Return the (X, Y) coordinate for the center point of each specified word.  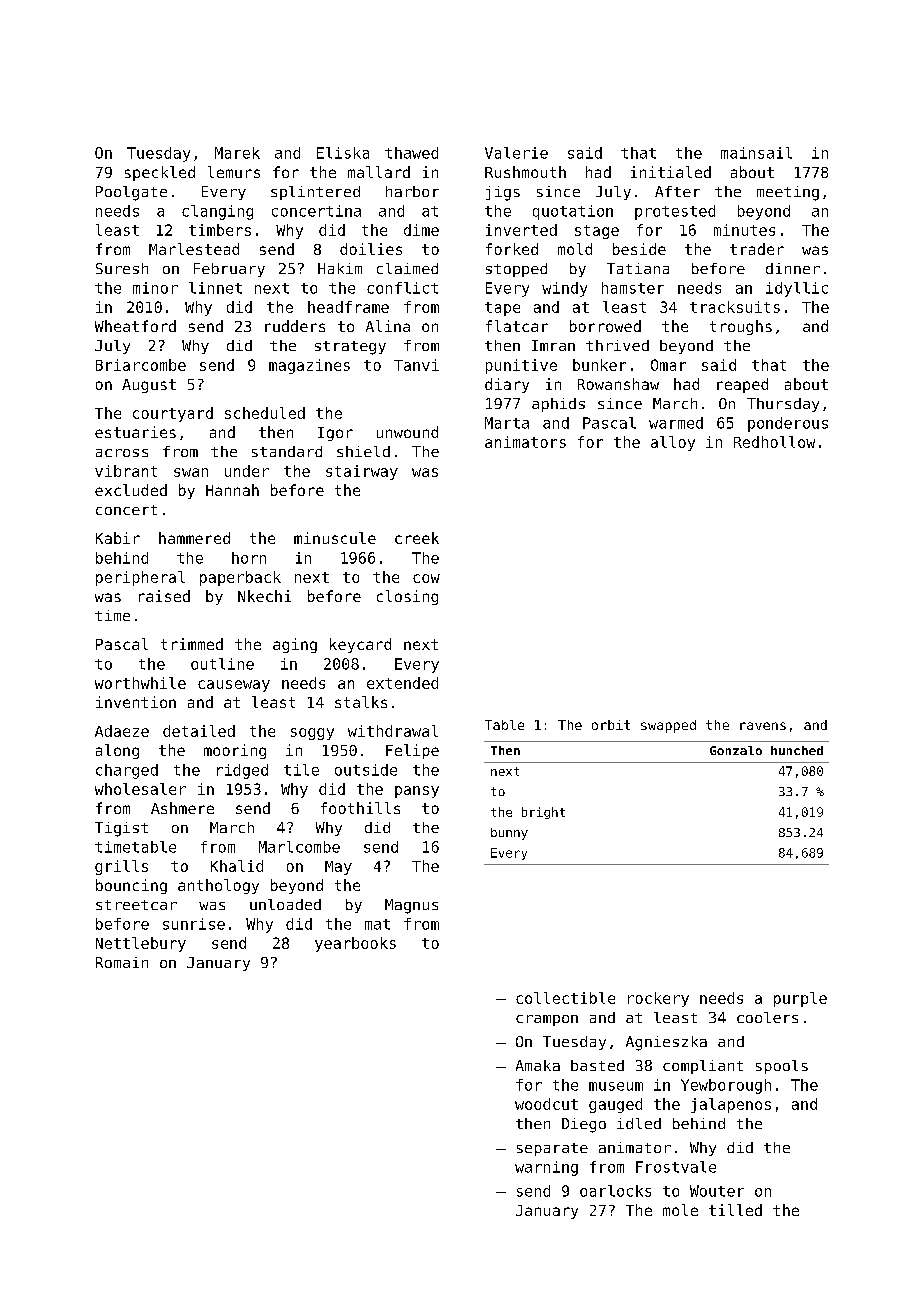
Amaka (538, 1065)
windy (564, 289)
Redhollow (774, 442)
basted (597, 1065)
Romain (122, 962)
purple (800, 999)
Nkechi (264, 596)
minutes (744, 230)
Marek (237, 153)
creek (417, 538)
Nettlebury (141, 944)
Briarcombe (141, 365)
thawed (411, 153)
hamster (633, 288)
